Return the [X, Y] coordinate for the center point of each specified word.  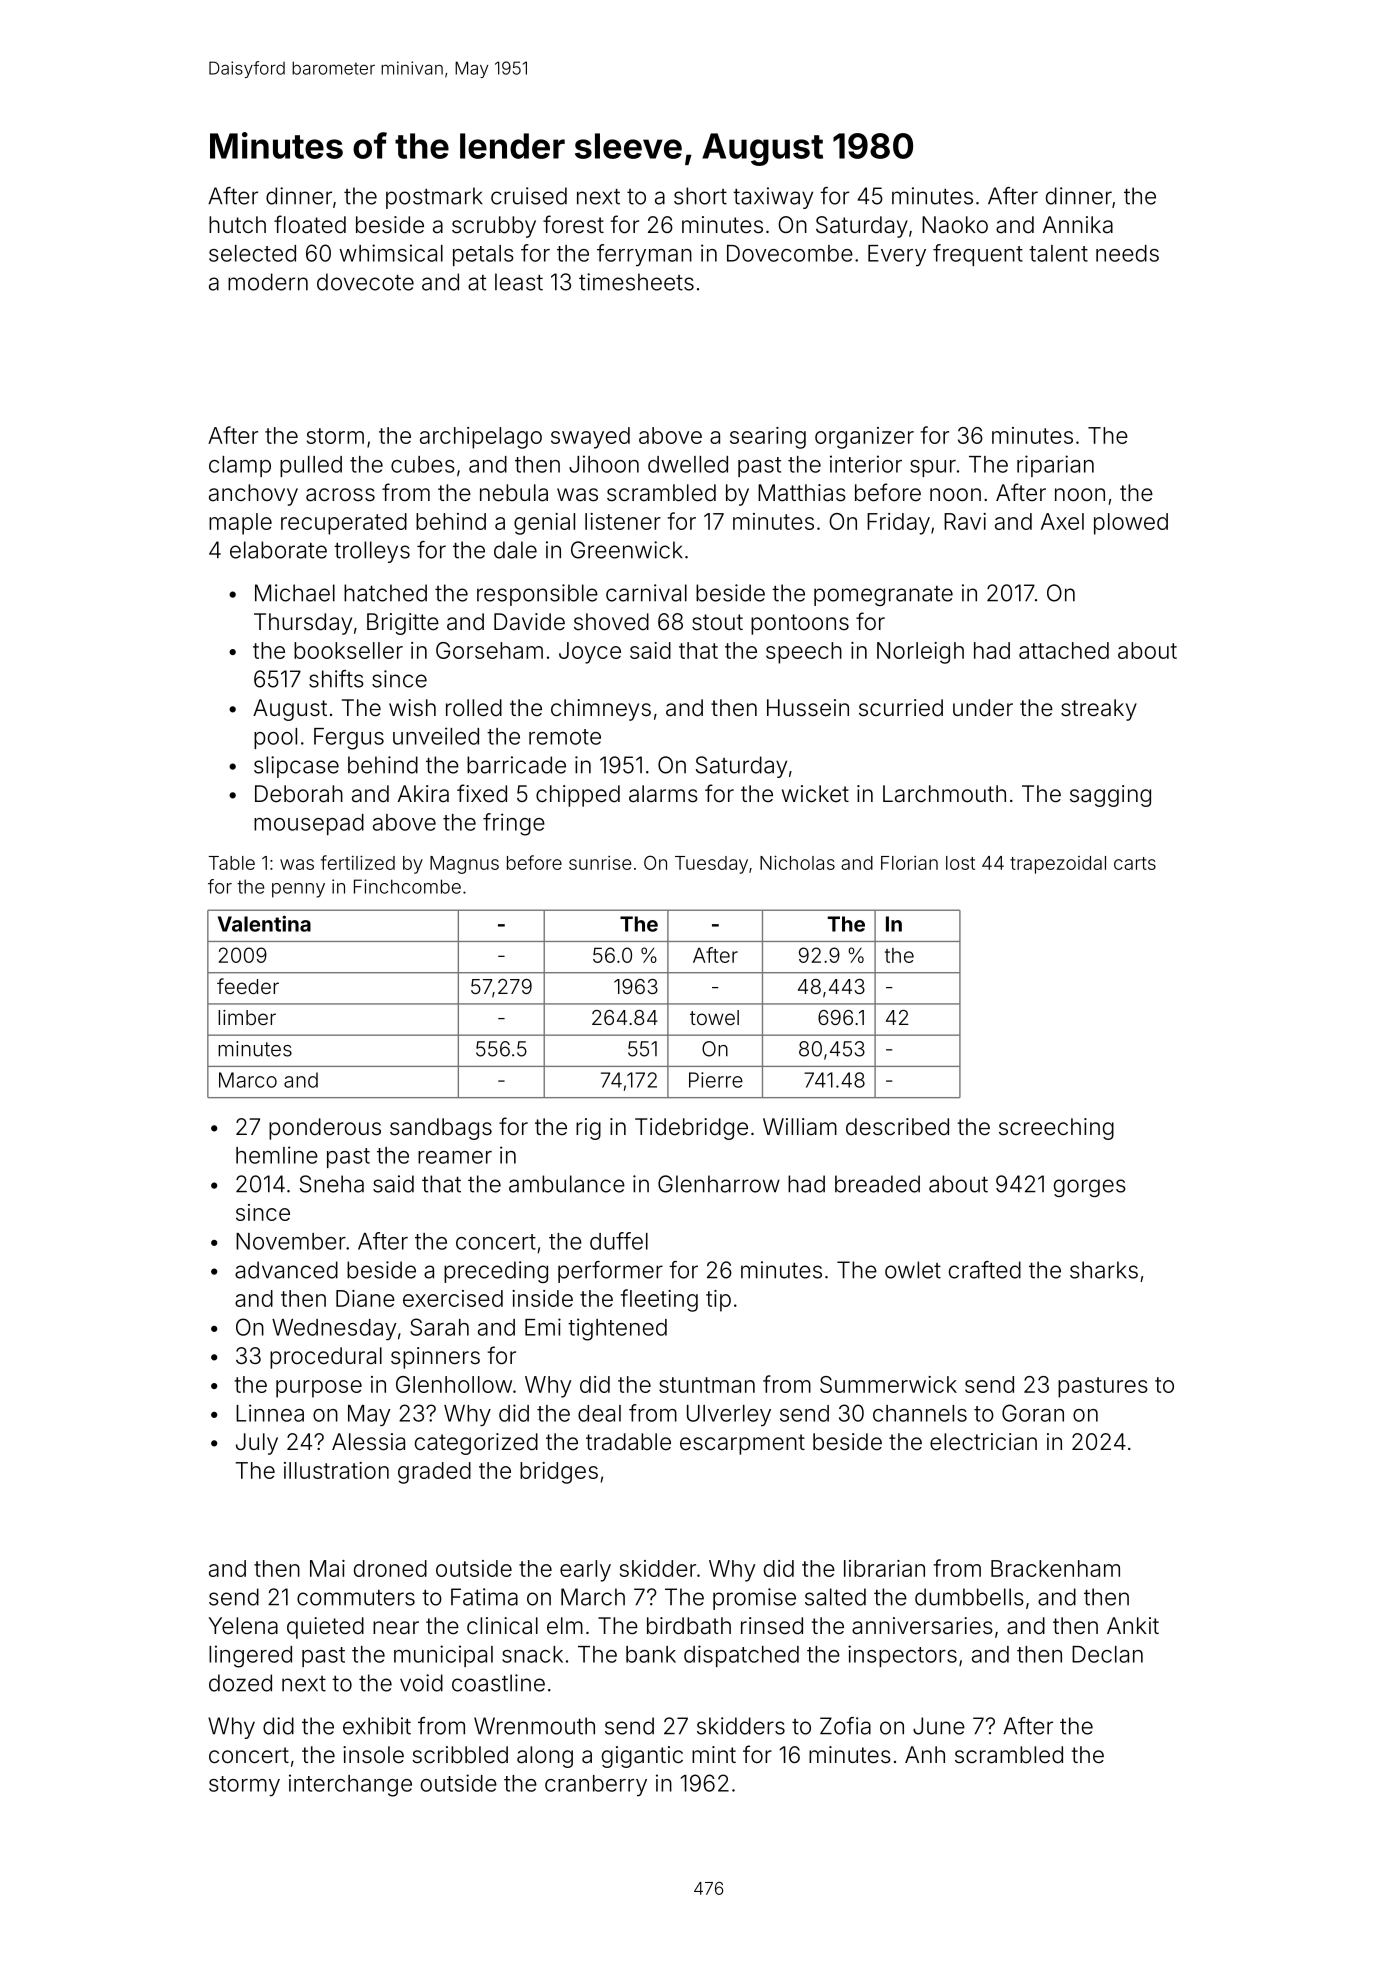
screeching [1056, 1129]
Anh [925, 1754]
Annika [1078, 225]
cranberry [596, 1785]
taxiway [773, 198]
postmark [434, 198]
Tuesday [711, 865]
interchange [350, 1785]
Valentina [264, 923]
